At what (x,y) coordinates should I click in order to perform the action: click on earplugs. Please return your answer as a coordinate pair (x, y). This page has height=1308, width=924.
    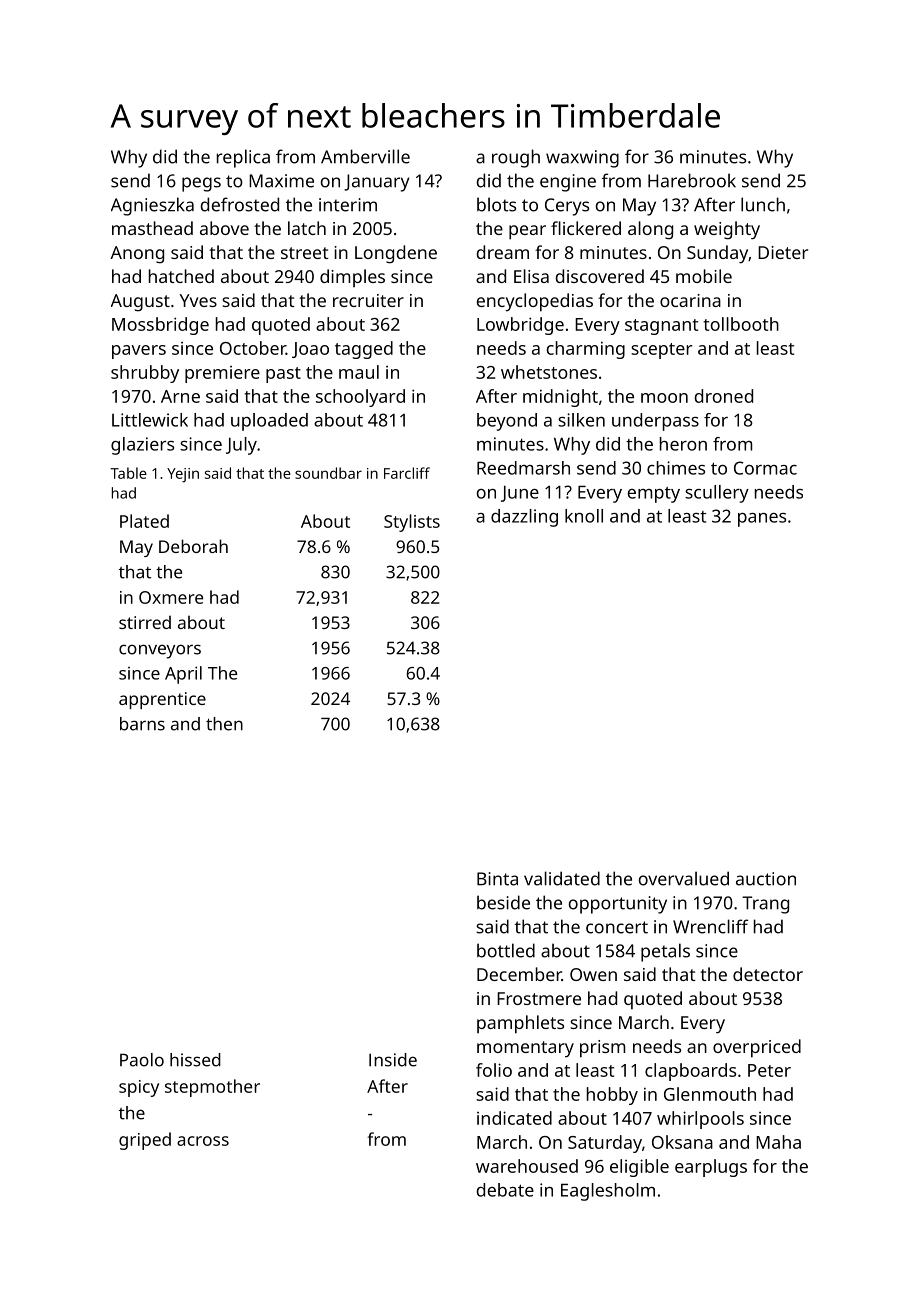
    Looking at the image, I should click on (711, 1168).
